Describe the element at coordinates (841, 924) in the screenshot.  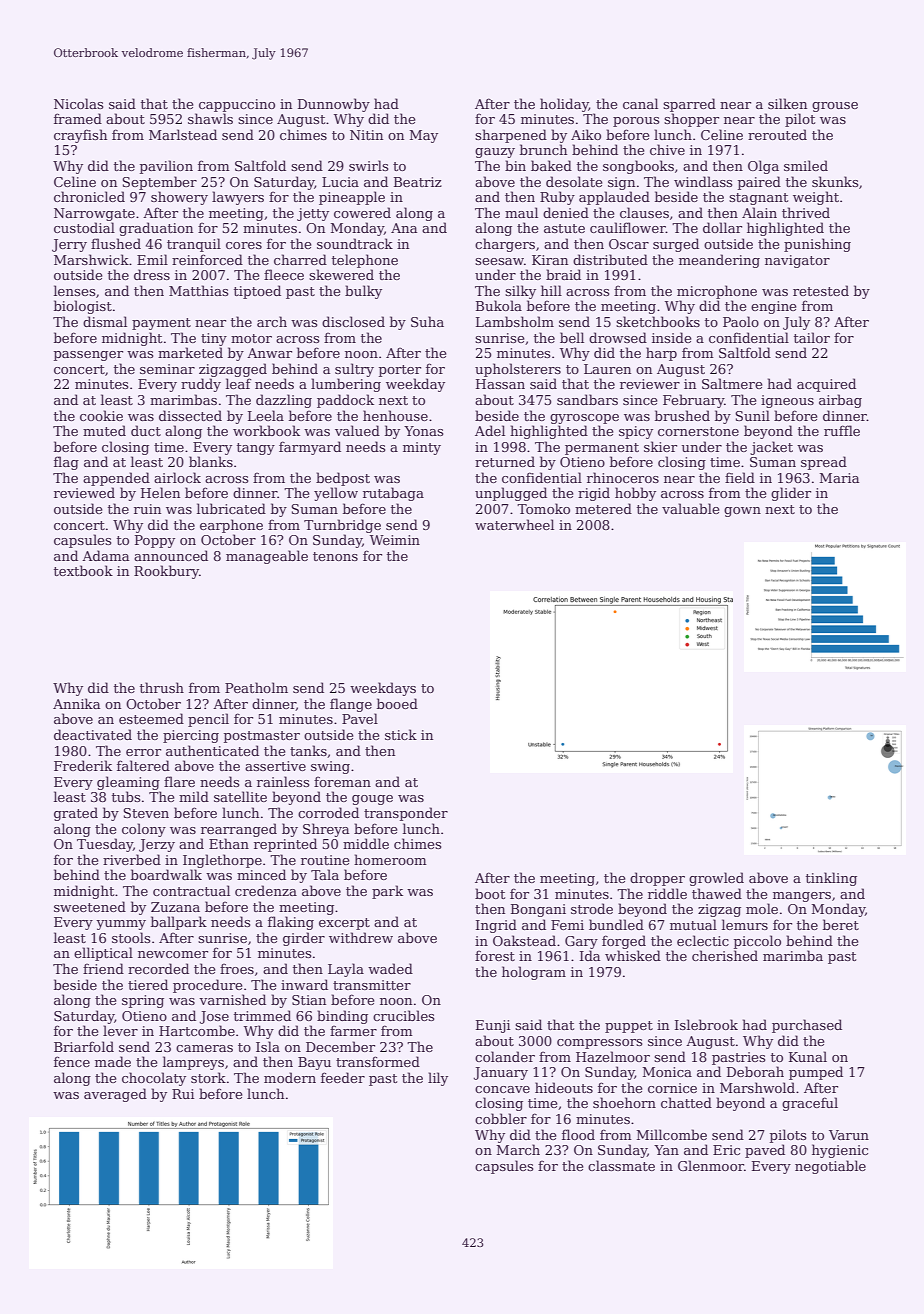
I see `beret` at that location.
